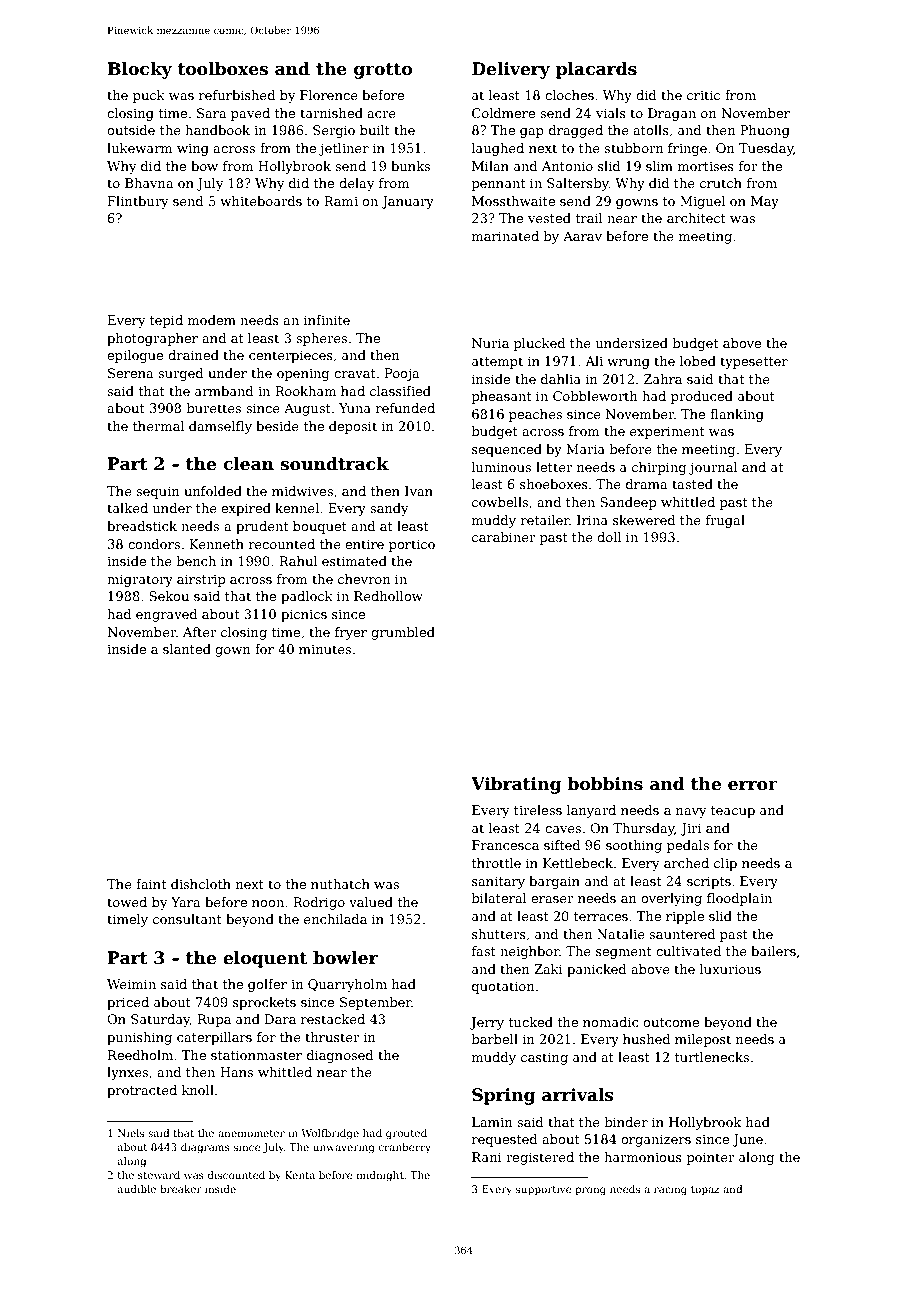  What do you see at coordinates (504, 1096) in the image?
I see `Spring` at bounding box center [504, 1096].
